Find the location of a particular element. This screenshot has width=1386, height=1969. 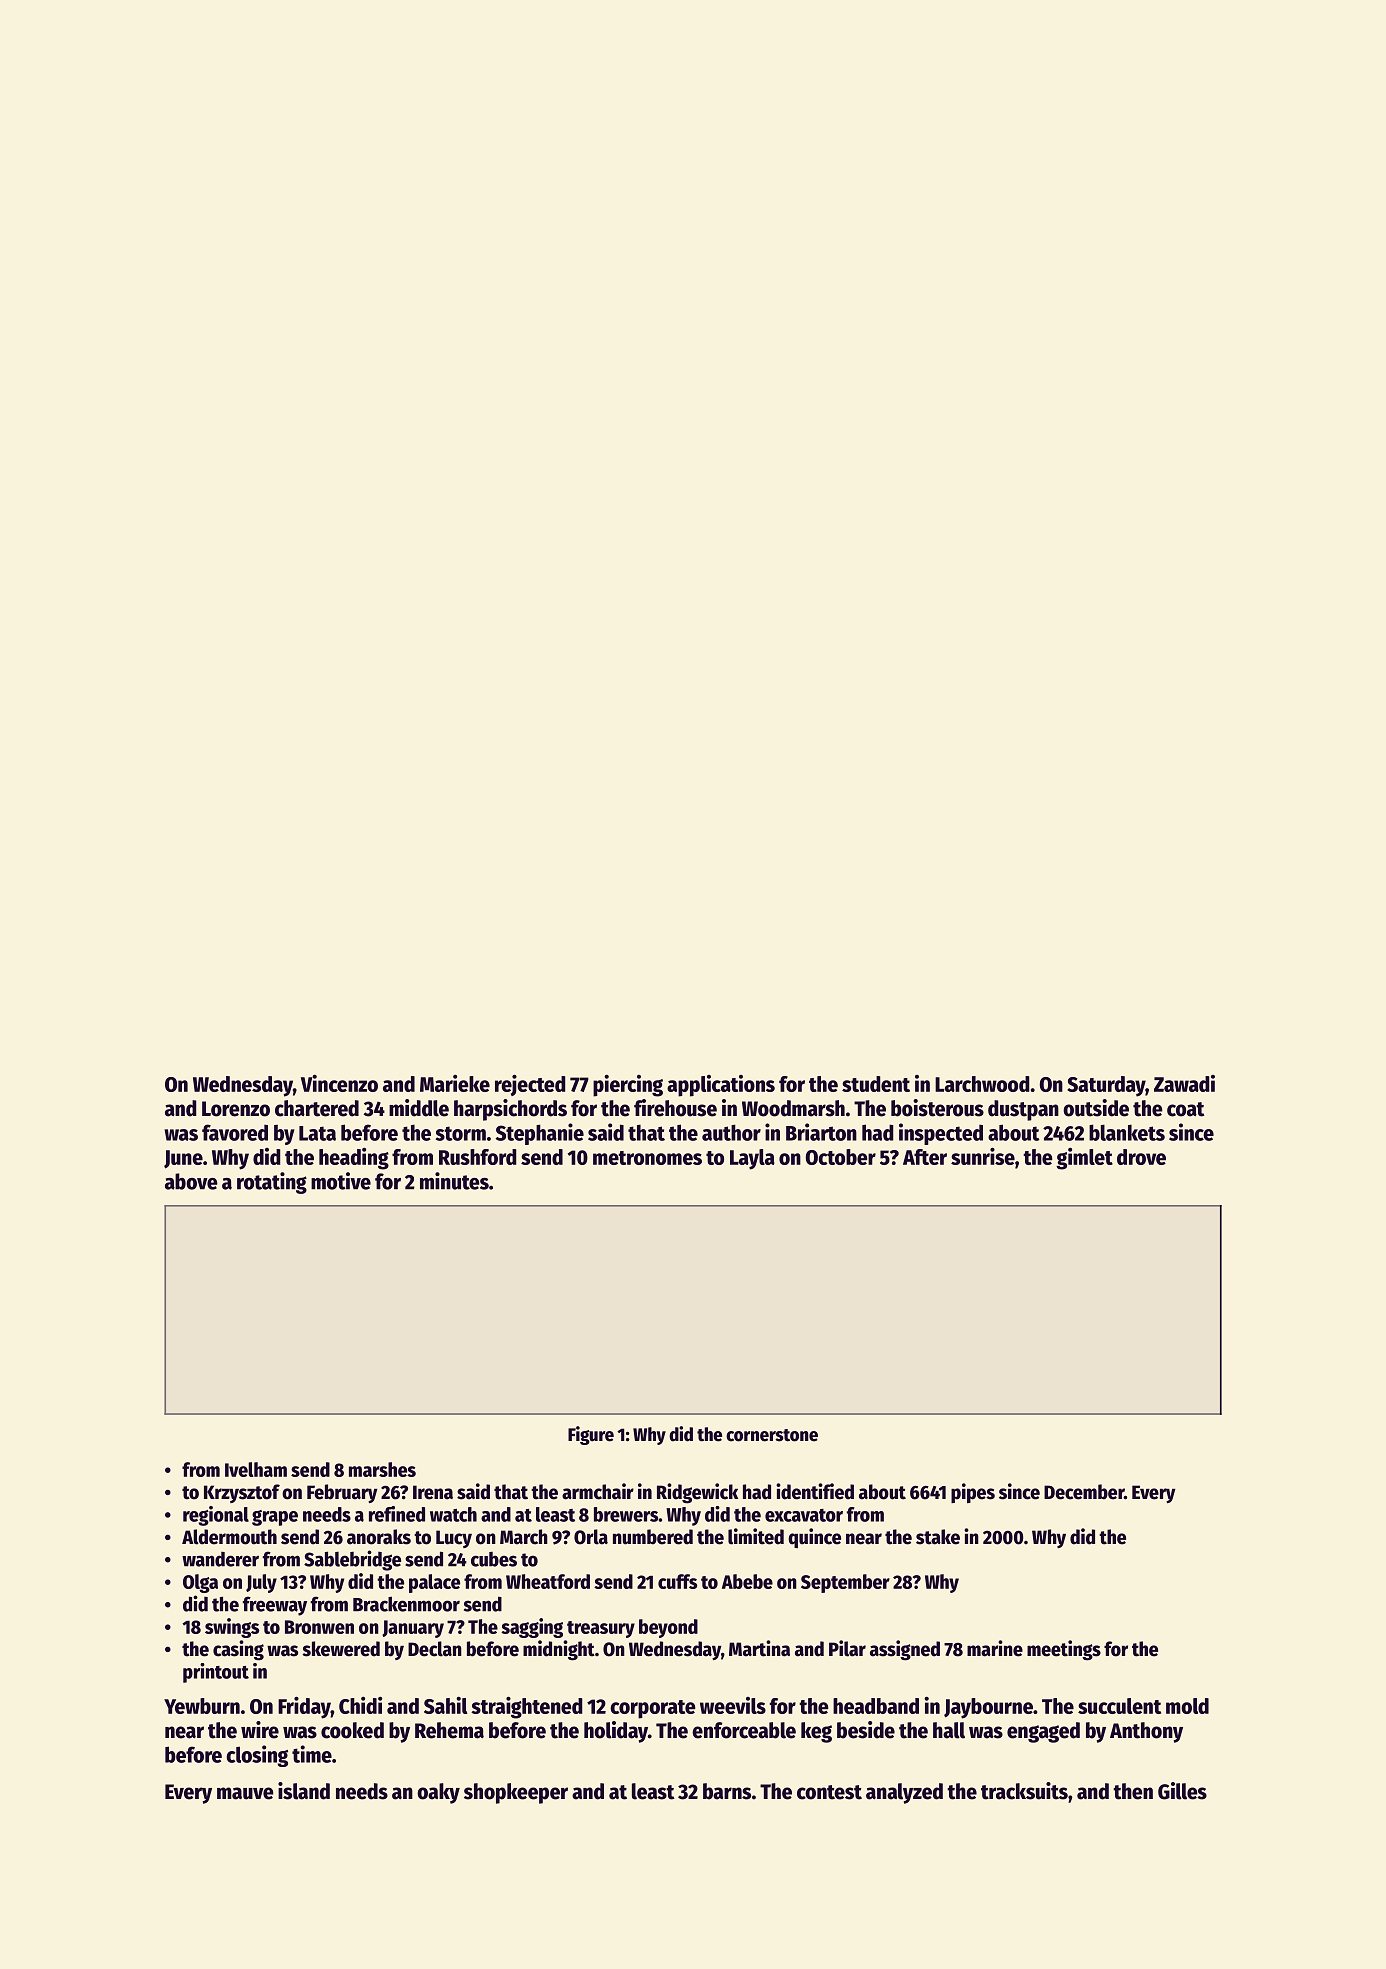

wire is located at coordinates (260, 1730).
